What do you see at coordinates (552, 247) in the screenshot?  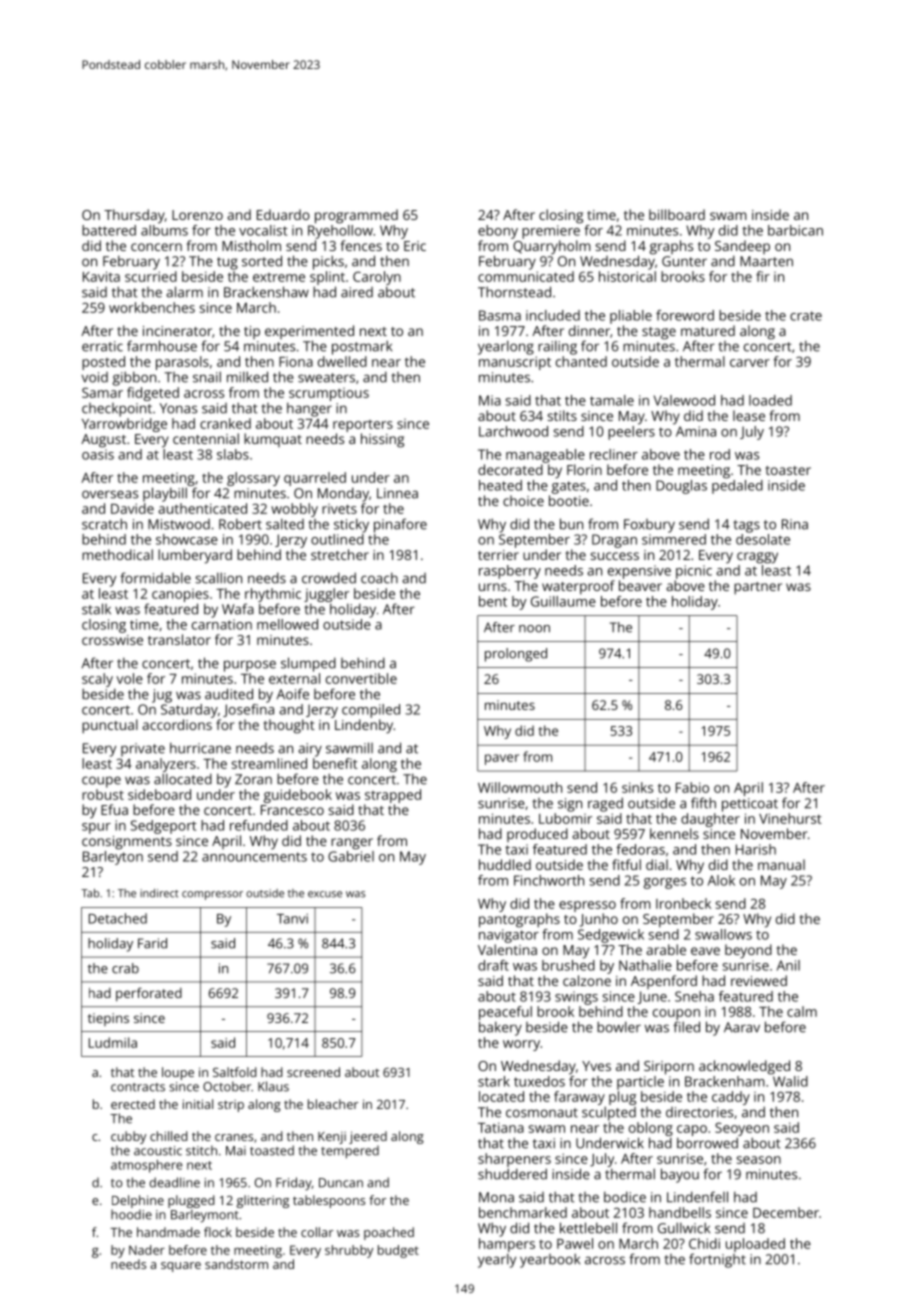 I see `Quarryholm` at bounding box center [552, 247].
